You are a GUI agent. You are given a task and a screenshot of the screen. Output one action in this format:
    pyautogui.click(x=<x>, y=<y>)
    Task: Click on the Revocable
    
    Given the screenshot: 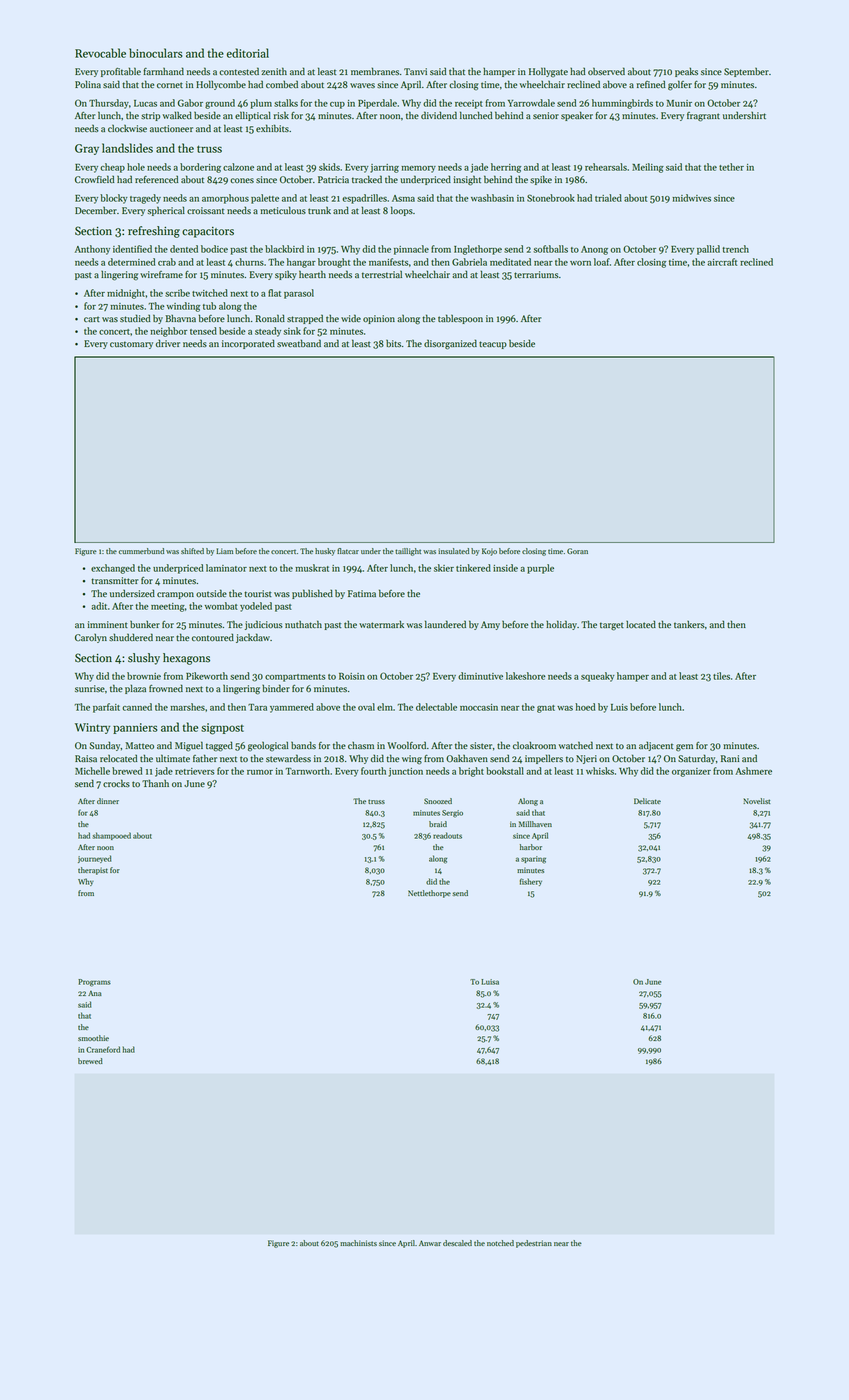 What is the action you would take?
    pyautogui.click(x=100, y=53)
